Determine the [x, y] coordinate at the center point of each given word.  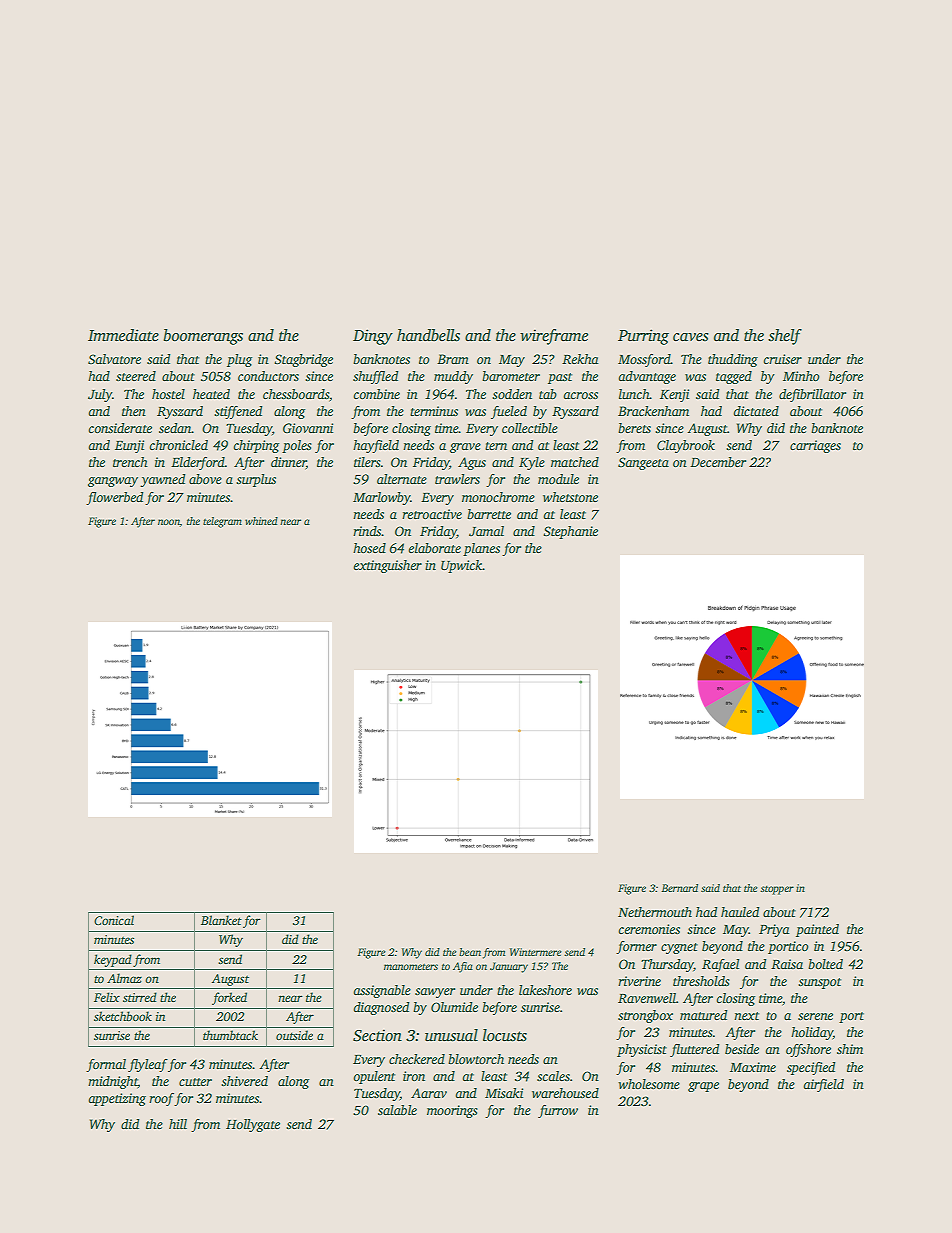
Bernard [680, 888]
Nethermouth [655, 912]
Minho [801, 376]
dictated [756, 411]
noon [169, 522]
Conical [114, 920]
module [558, 479]
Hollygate [253, 1125]
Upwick [461, 566]
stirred [140, 997]
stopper [777, 890]
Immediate [123, 335]
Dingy [373, 337]
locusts [505, 1035]
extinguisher [388, 566]
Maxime [753, 1067]
